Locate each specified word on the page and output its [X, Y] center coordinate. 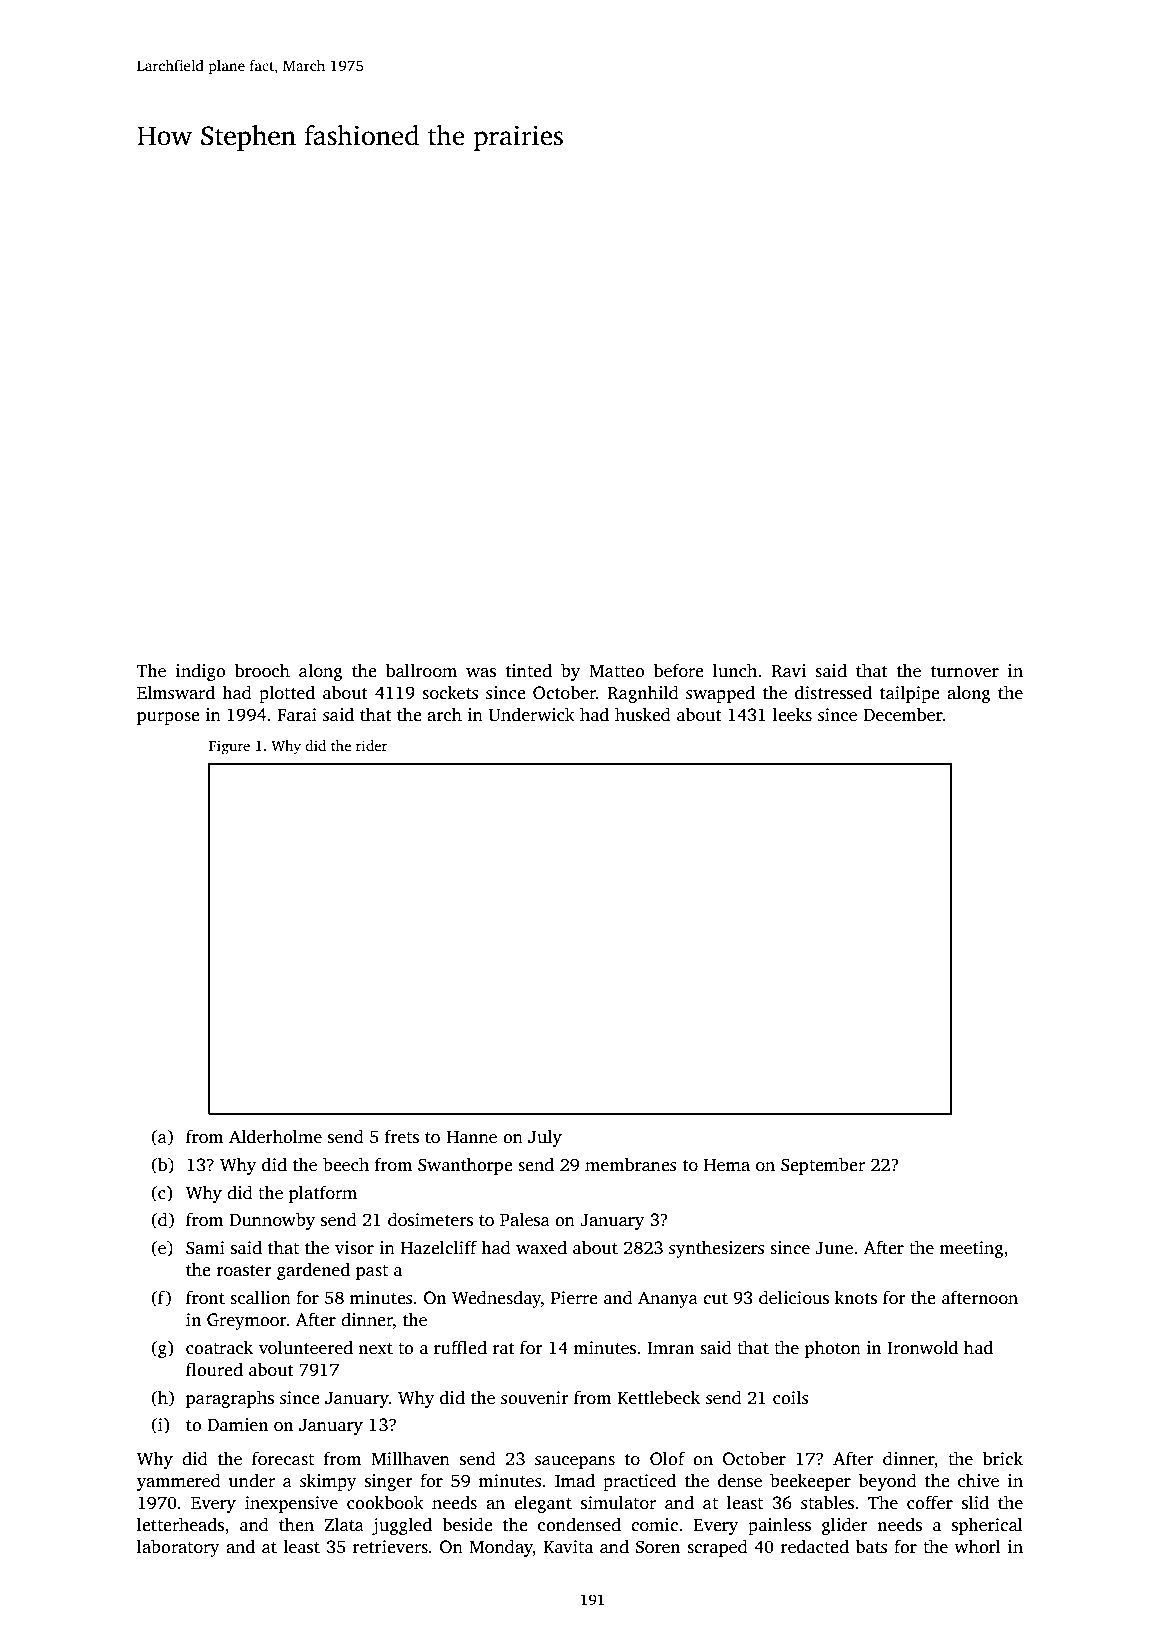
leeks [792, 714]
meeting [971, 1249]
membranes [631, 1164]
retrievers [390, 1547]
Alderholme [275, 1136]
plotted [287, 694]
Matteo [617, 671]
